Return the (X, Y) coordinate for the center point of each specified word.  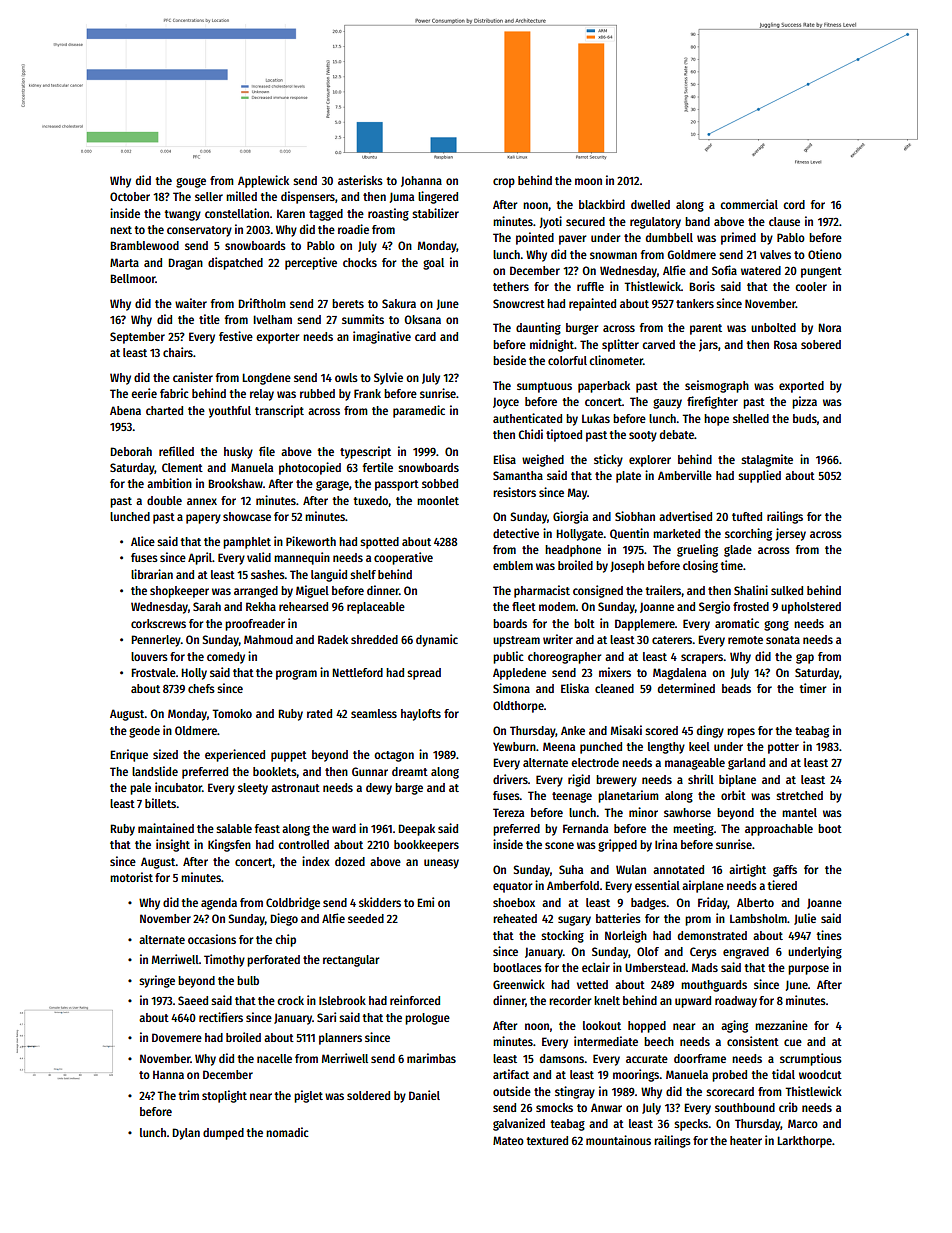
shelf (363, 574)
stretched (799, 795)
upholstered (811, 608)
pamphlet (247, 543)
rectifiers (221, 1017)
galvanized (519, 1124)
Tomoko (232, 713)
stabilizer (435, 213)
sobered (821, 344)
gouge (191, 183)
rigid (579, 780)
